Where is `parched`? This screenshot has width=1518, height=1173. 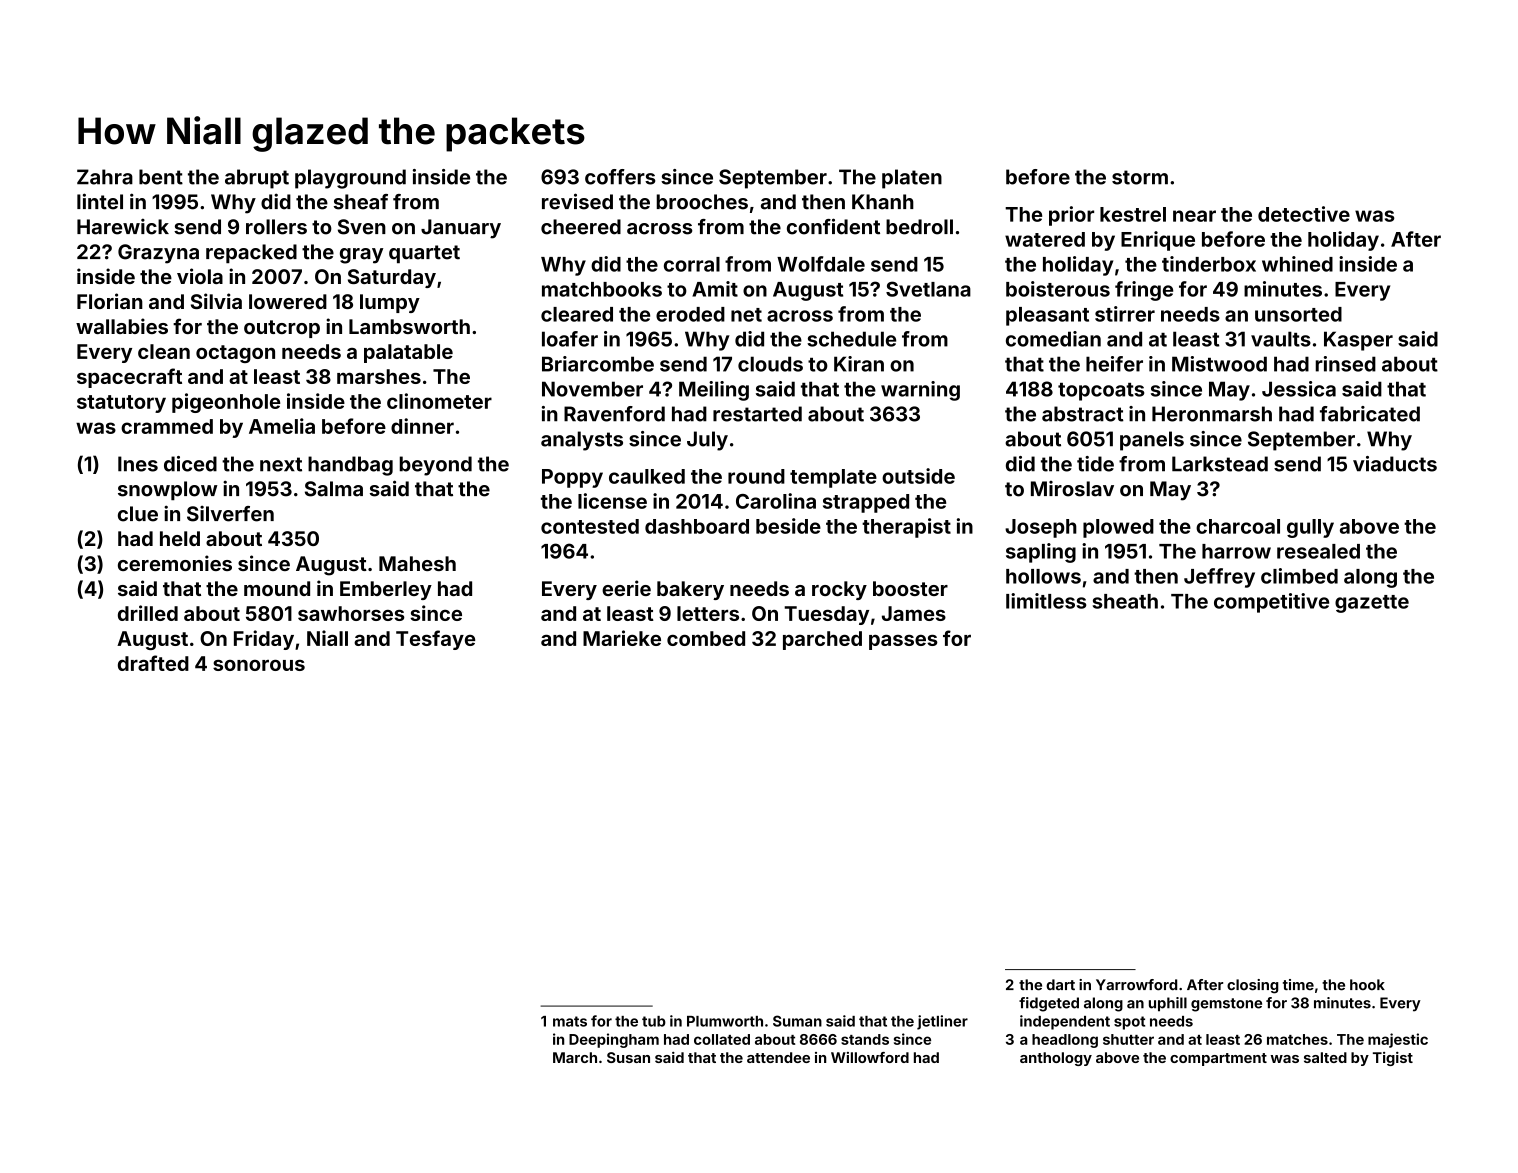 parched is located at coordinates (822, 640).
